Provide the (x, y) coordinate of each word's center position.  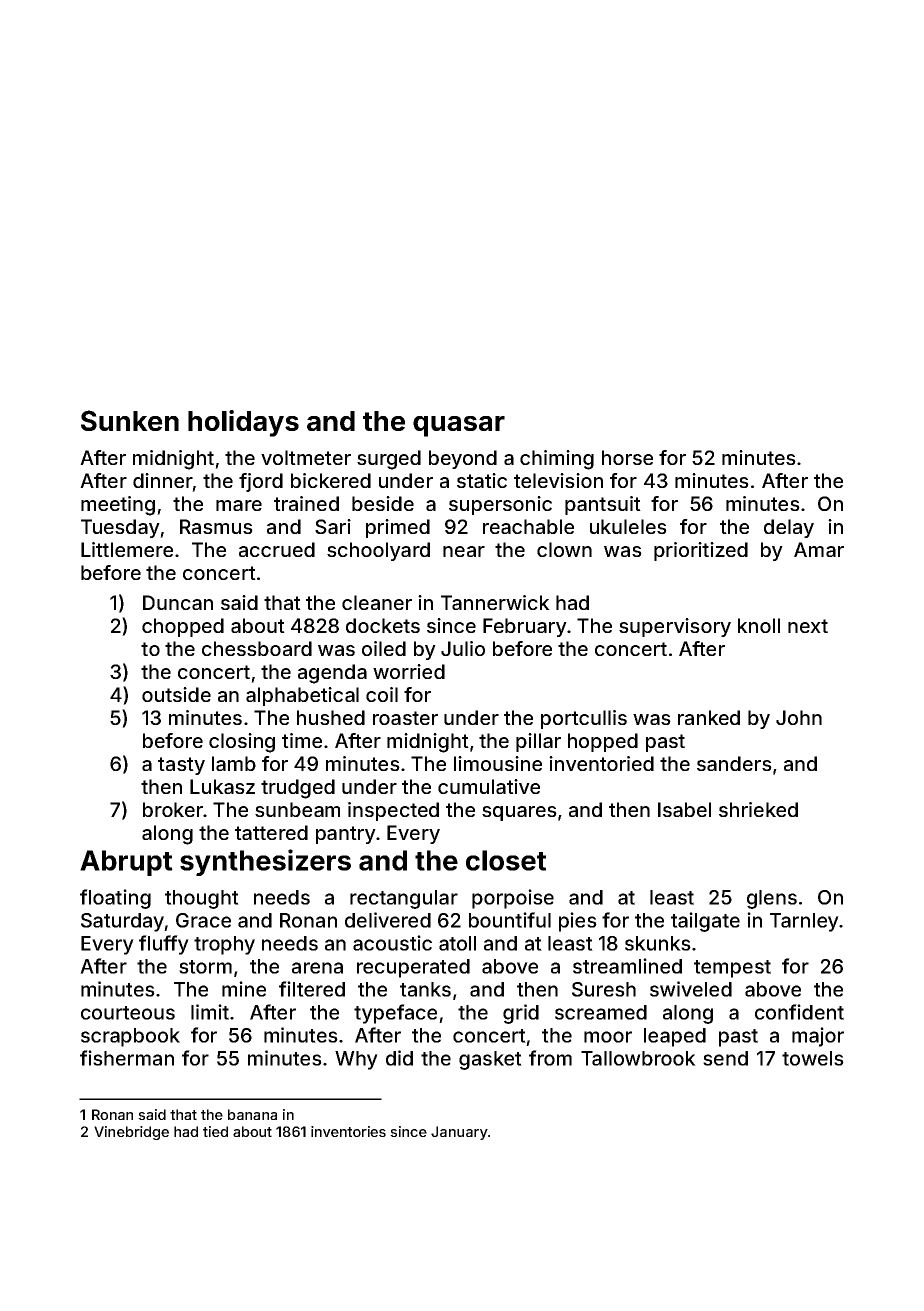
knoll (759, 625)
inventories (348, 1131)
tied (215, 1131)
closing (242, 743)
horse (627, 457)
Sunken (130, 420)
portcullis (584, 719)
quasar (459, 426)
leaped (675, 1037)
